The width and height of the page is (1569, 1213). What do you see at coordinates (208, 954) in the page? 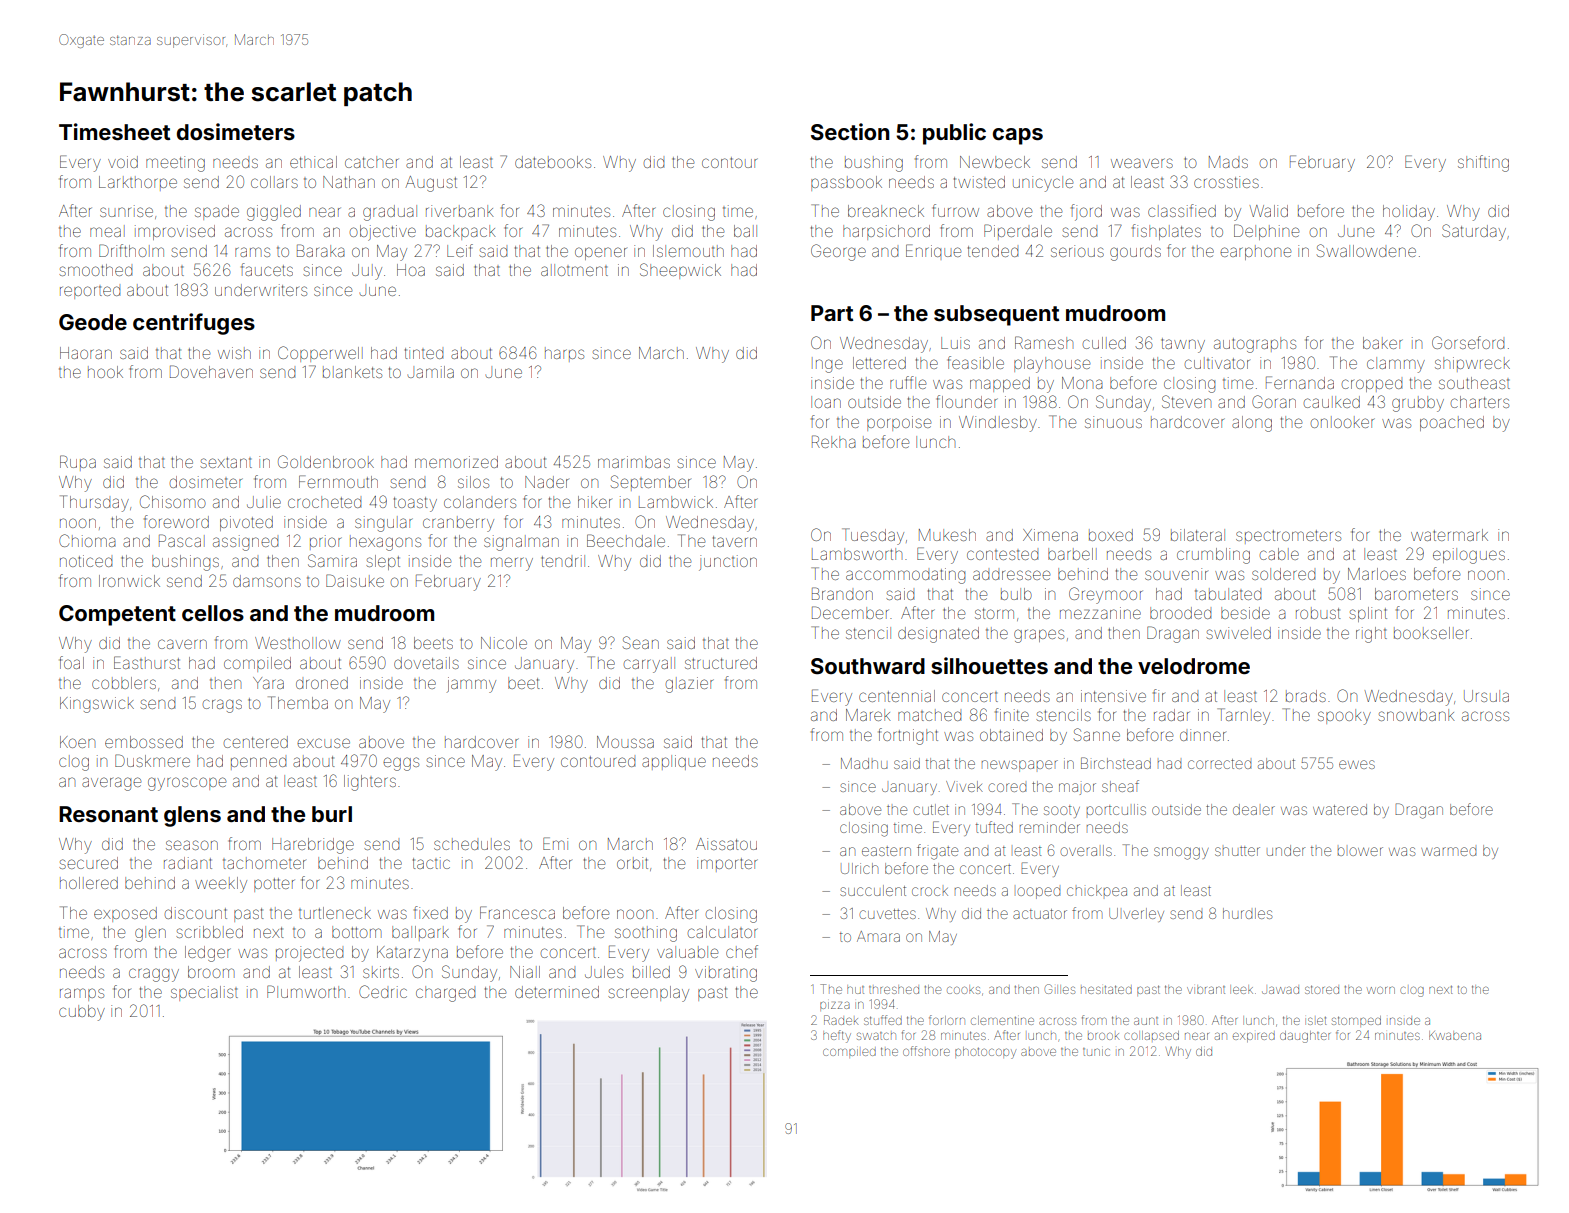
I see `ledger` at bounding box center [208, 954].
